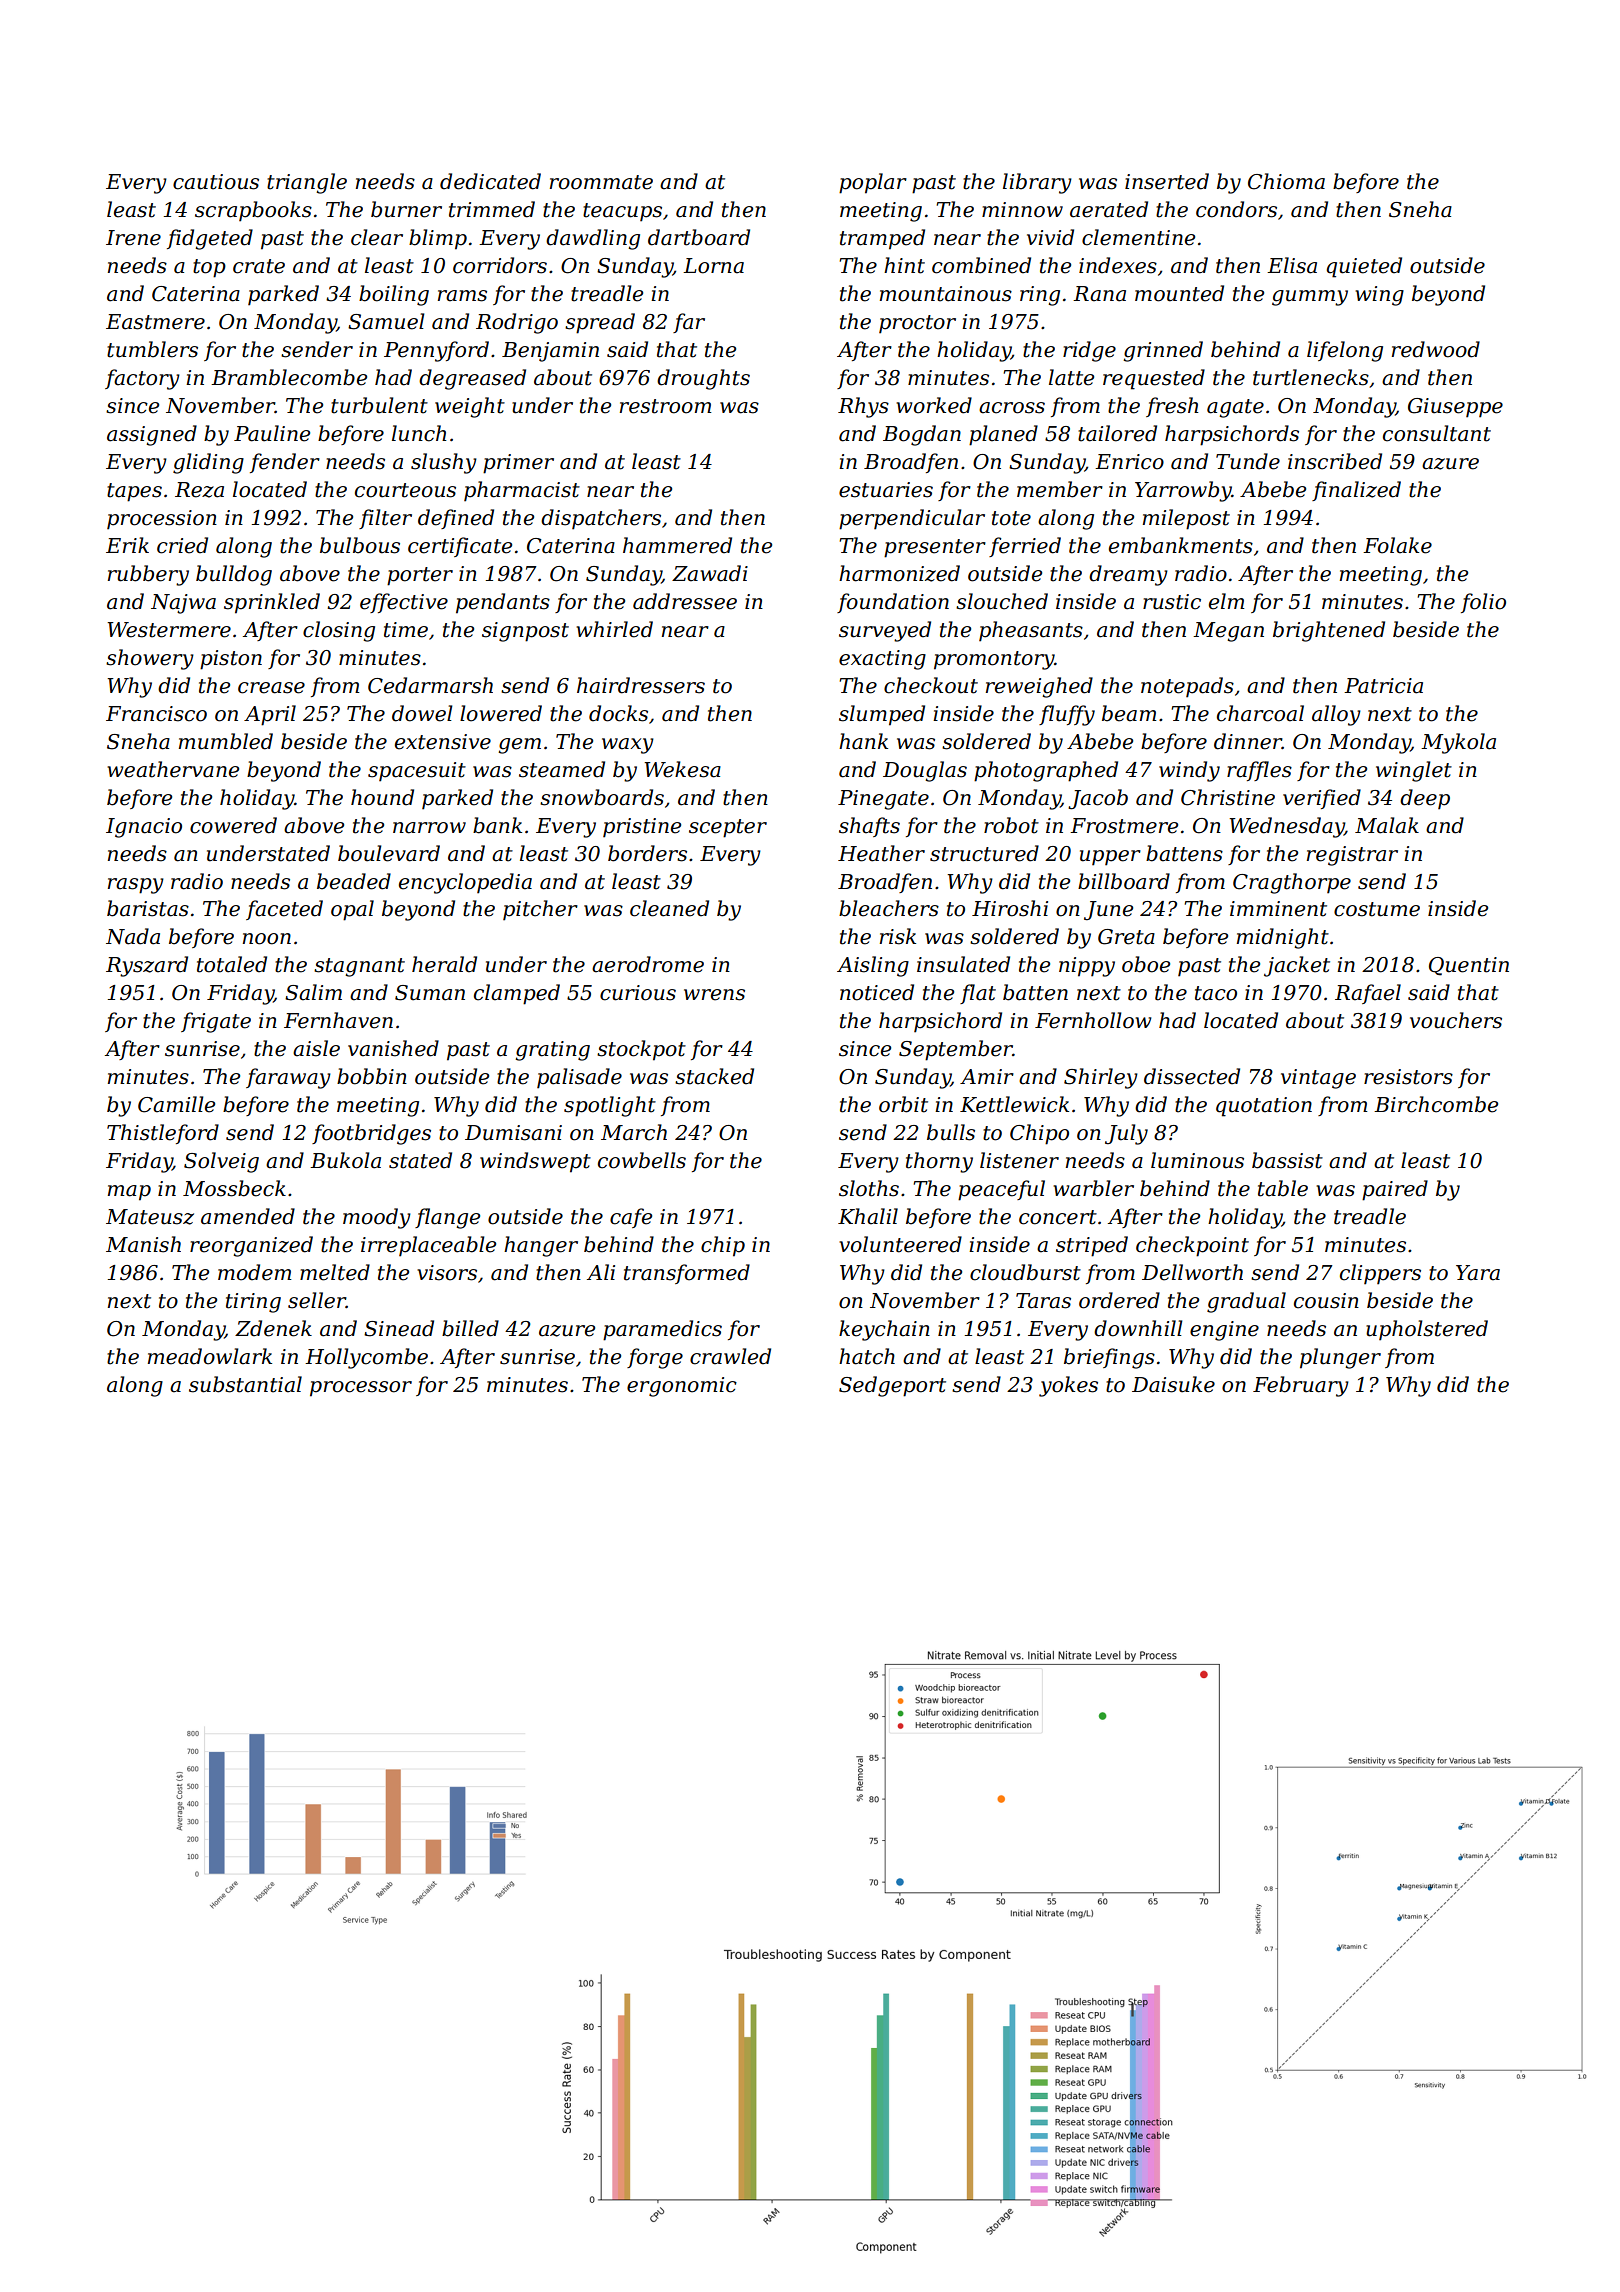  Describe the element at coordinates (1167, 181) in the screenshot. I see `inserted` at that location.
